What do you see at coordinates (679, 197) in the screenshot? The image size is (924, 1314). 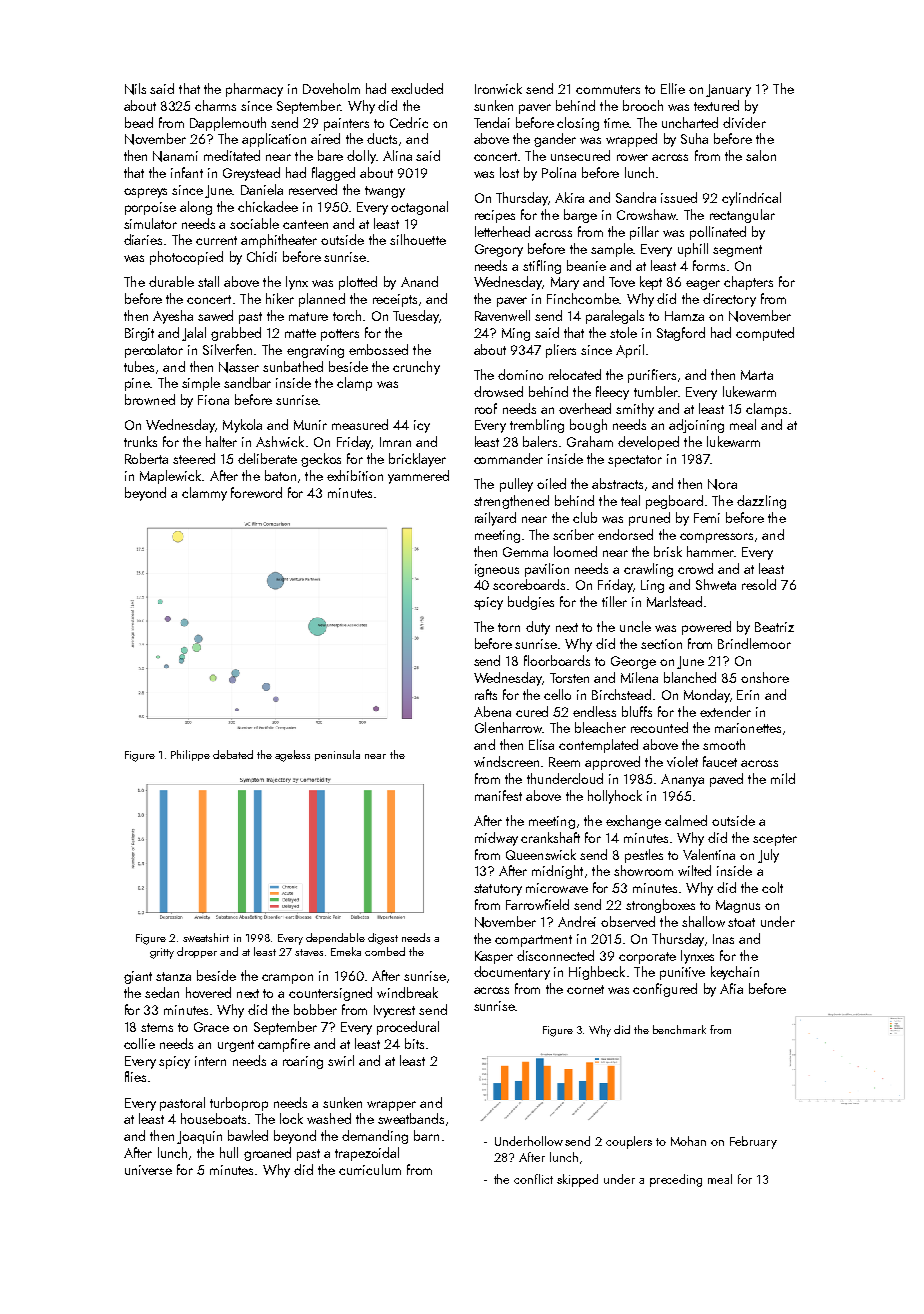 I see `issued` at bounding box center [679, 197].
